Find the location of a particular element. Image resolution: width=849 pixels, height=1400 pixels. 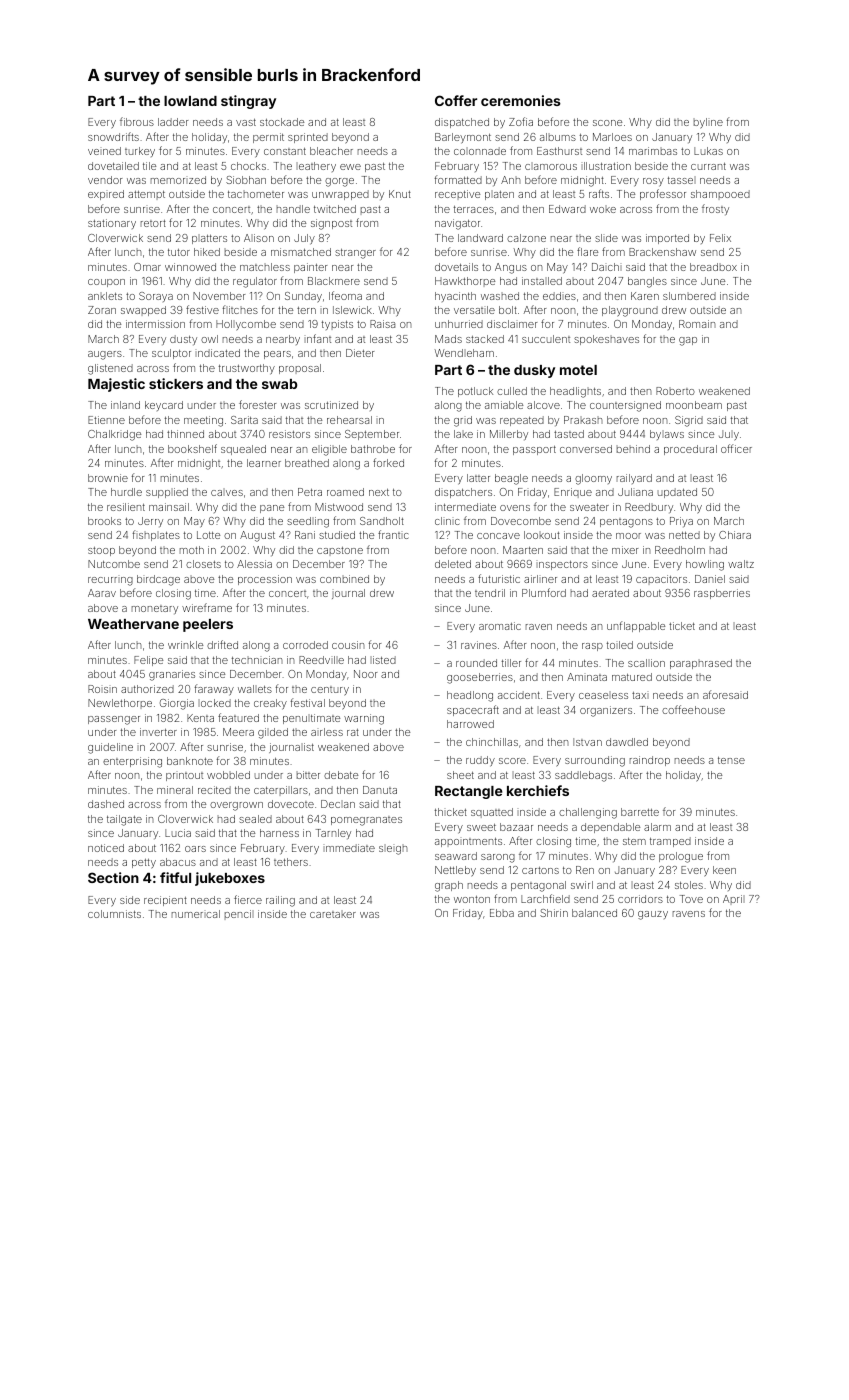

byline is located at coordinates (708, 123).
